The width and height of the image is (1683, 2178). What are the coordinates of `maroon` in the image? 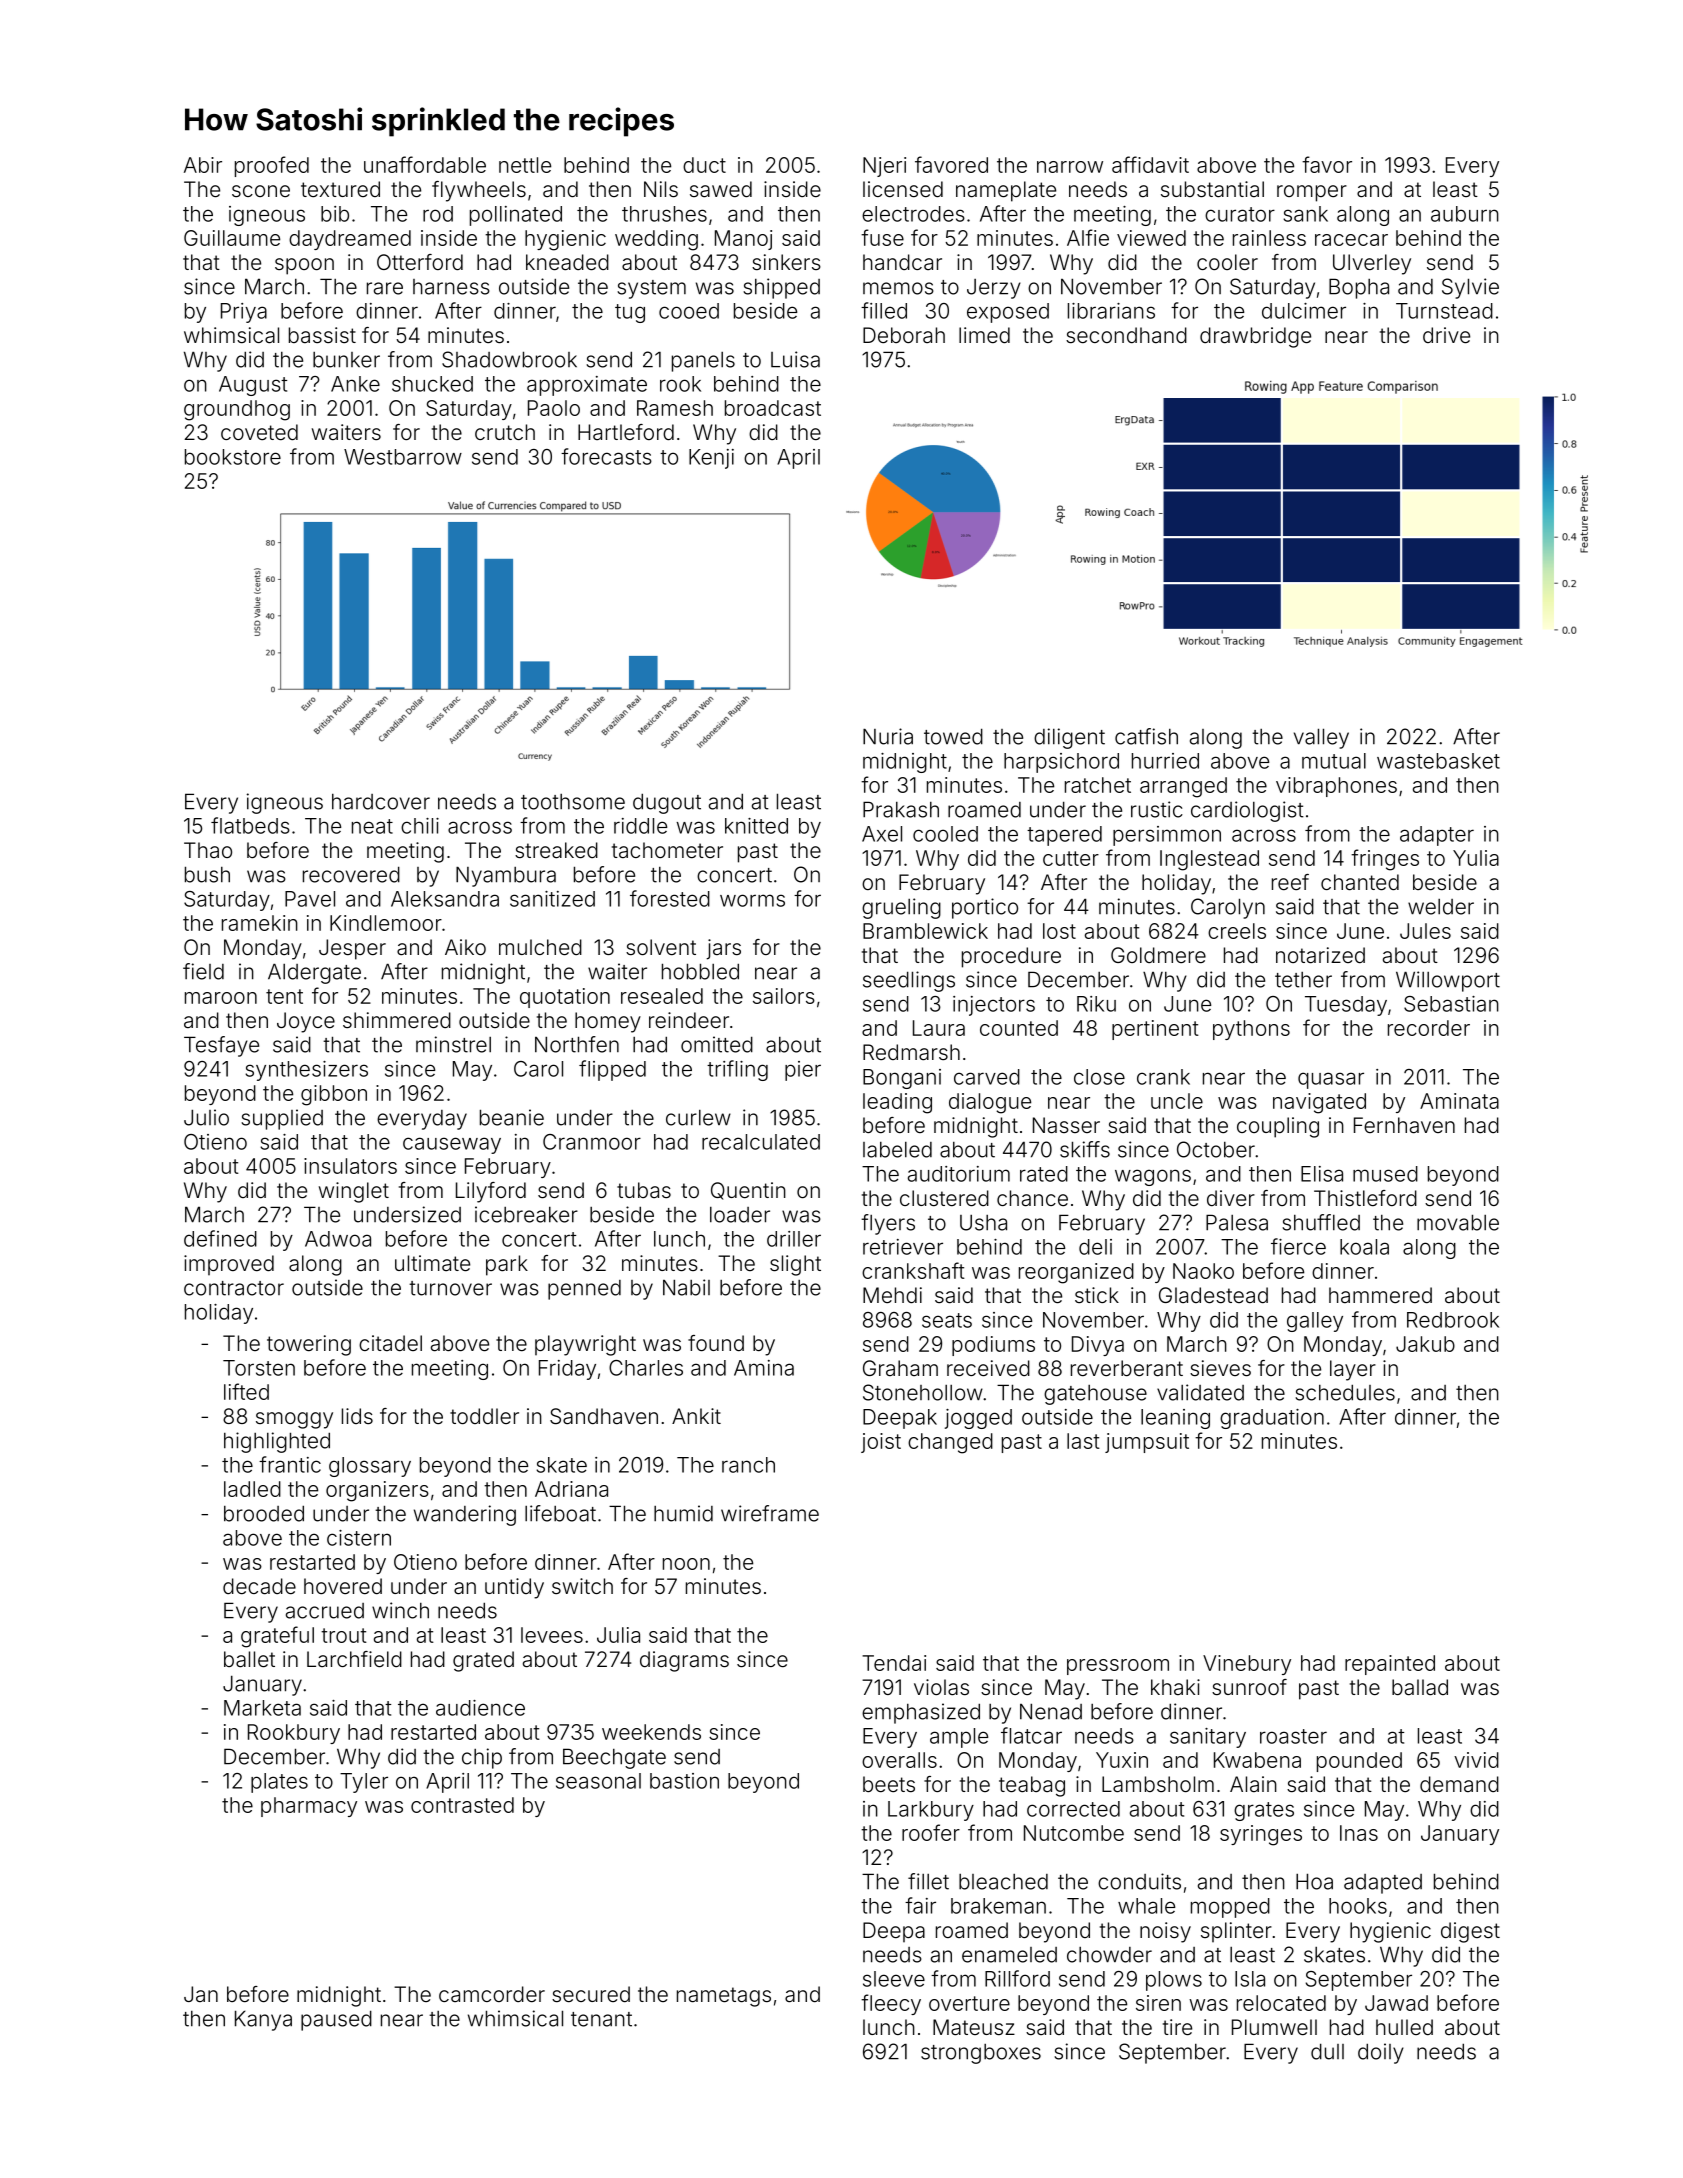 It's located at (221, 998).
